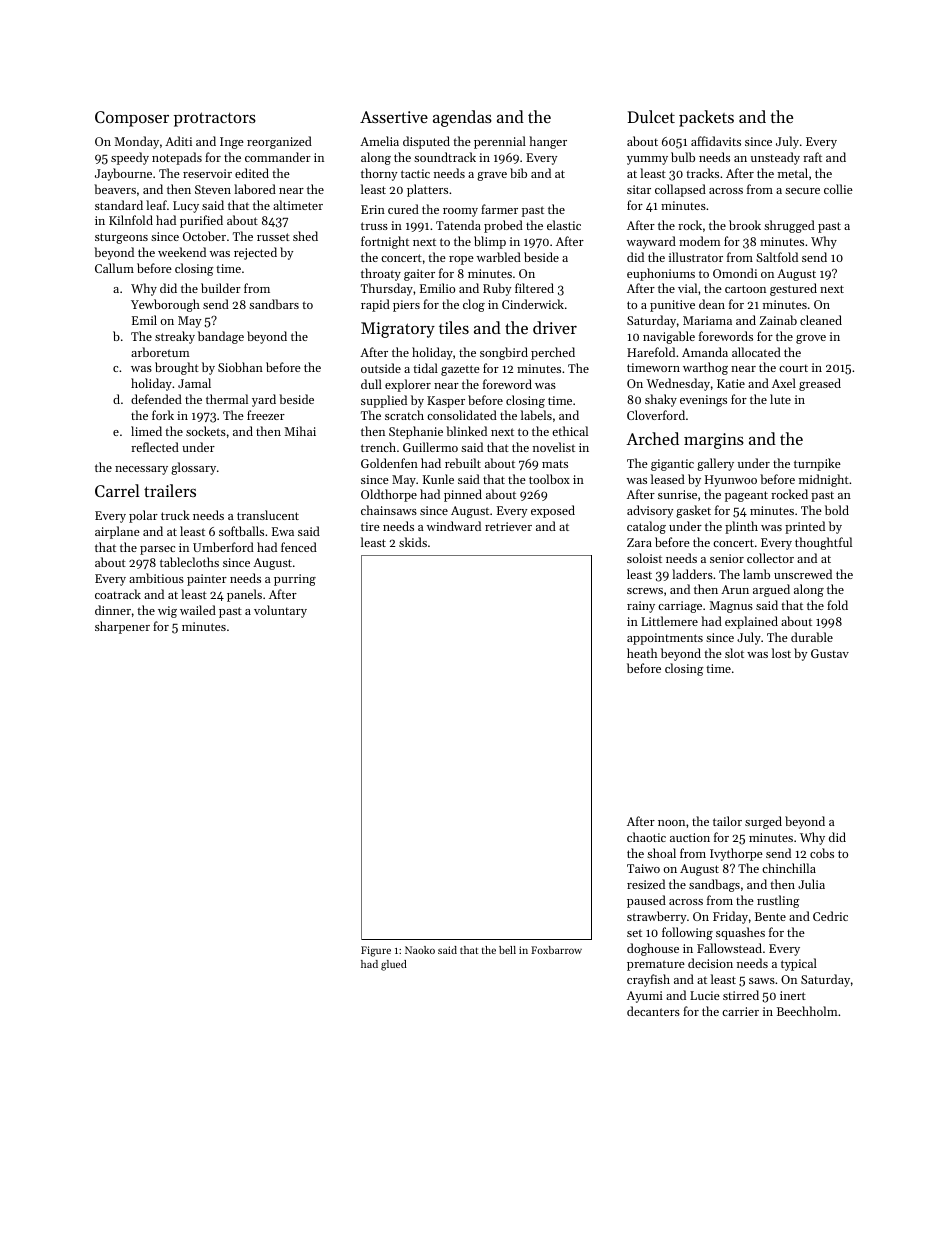 The height and width of the page is (1233, 952). I want to click on defended, so click(156, 399).
